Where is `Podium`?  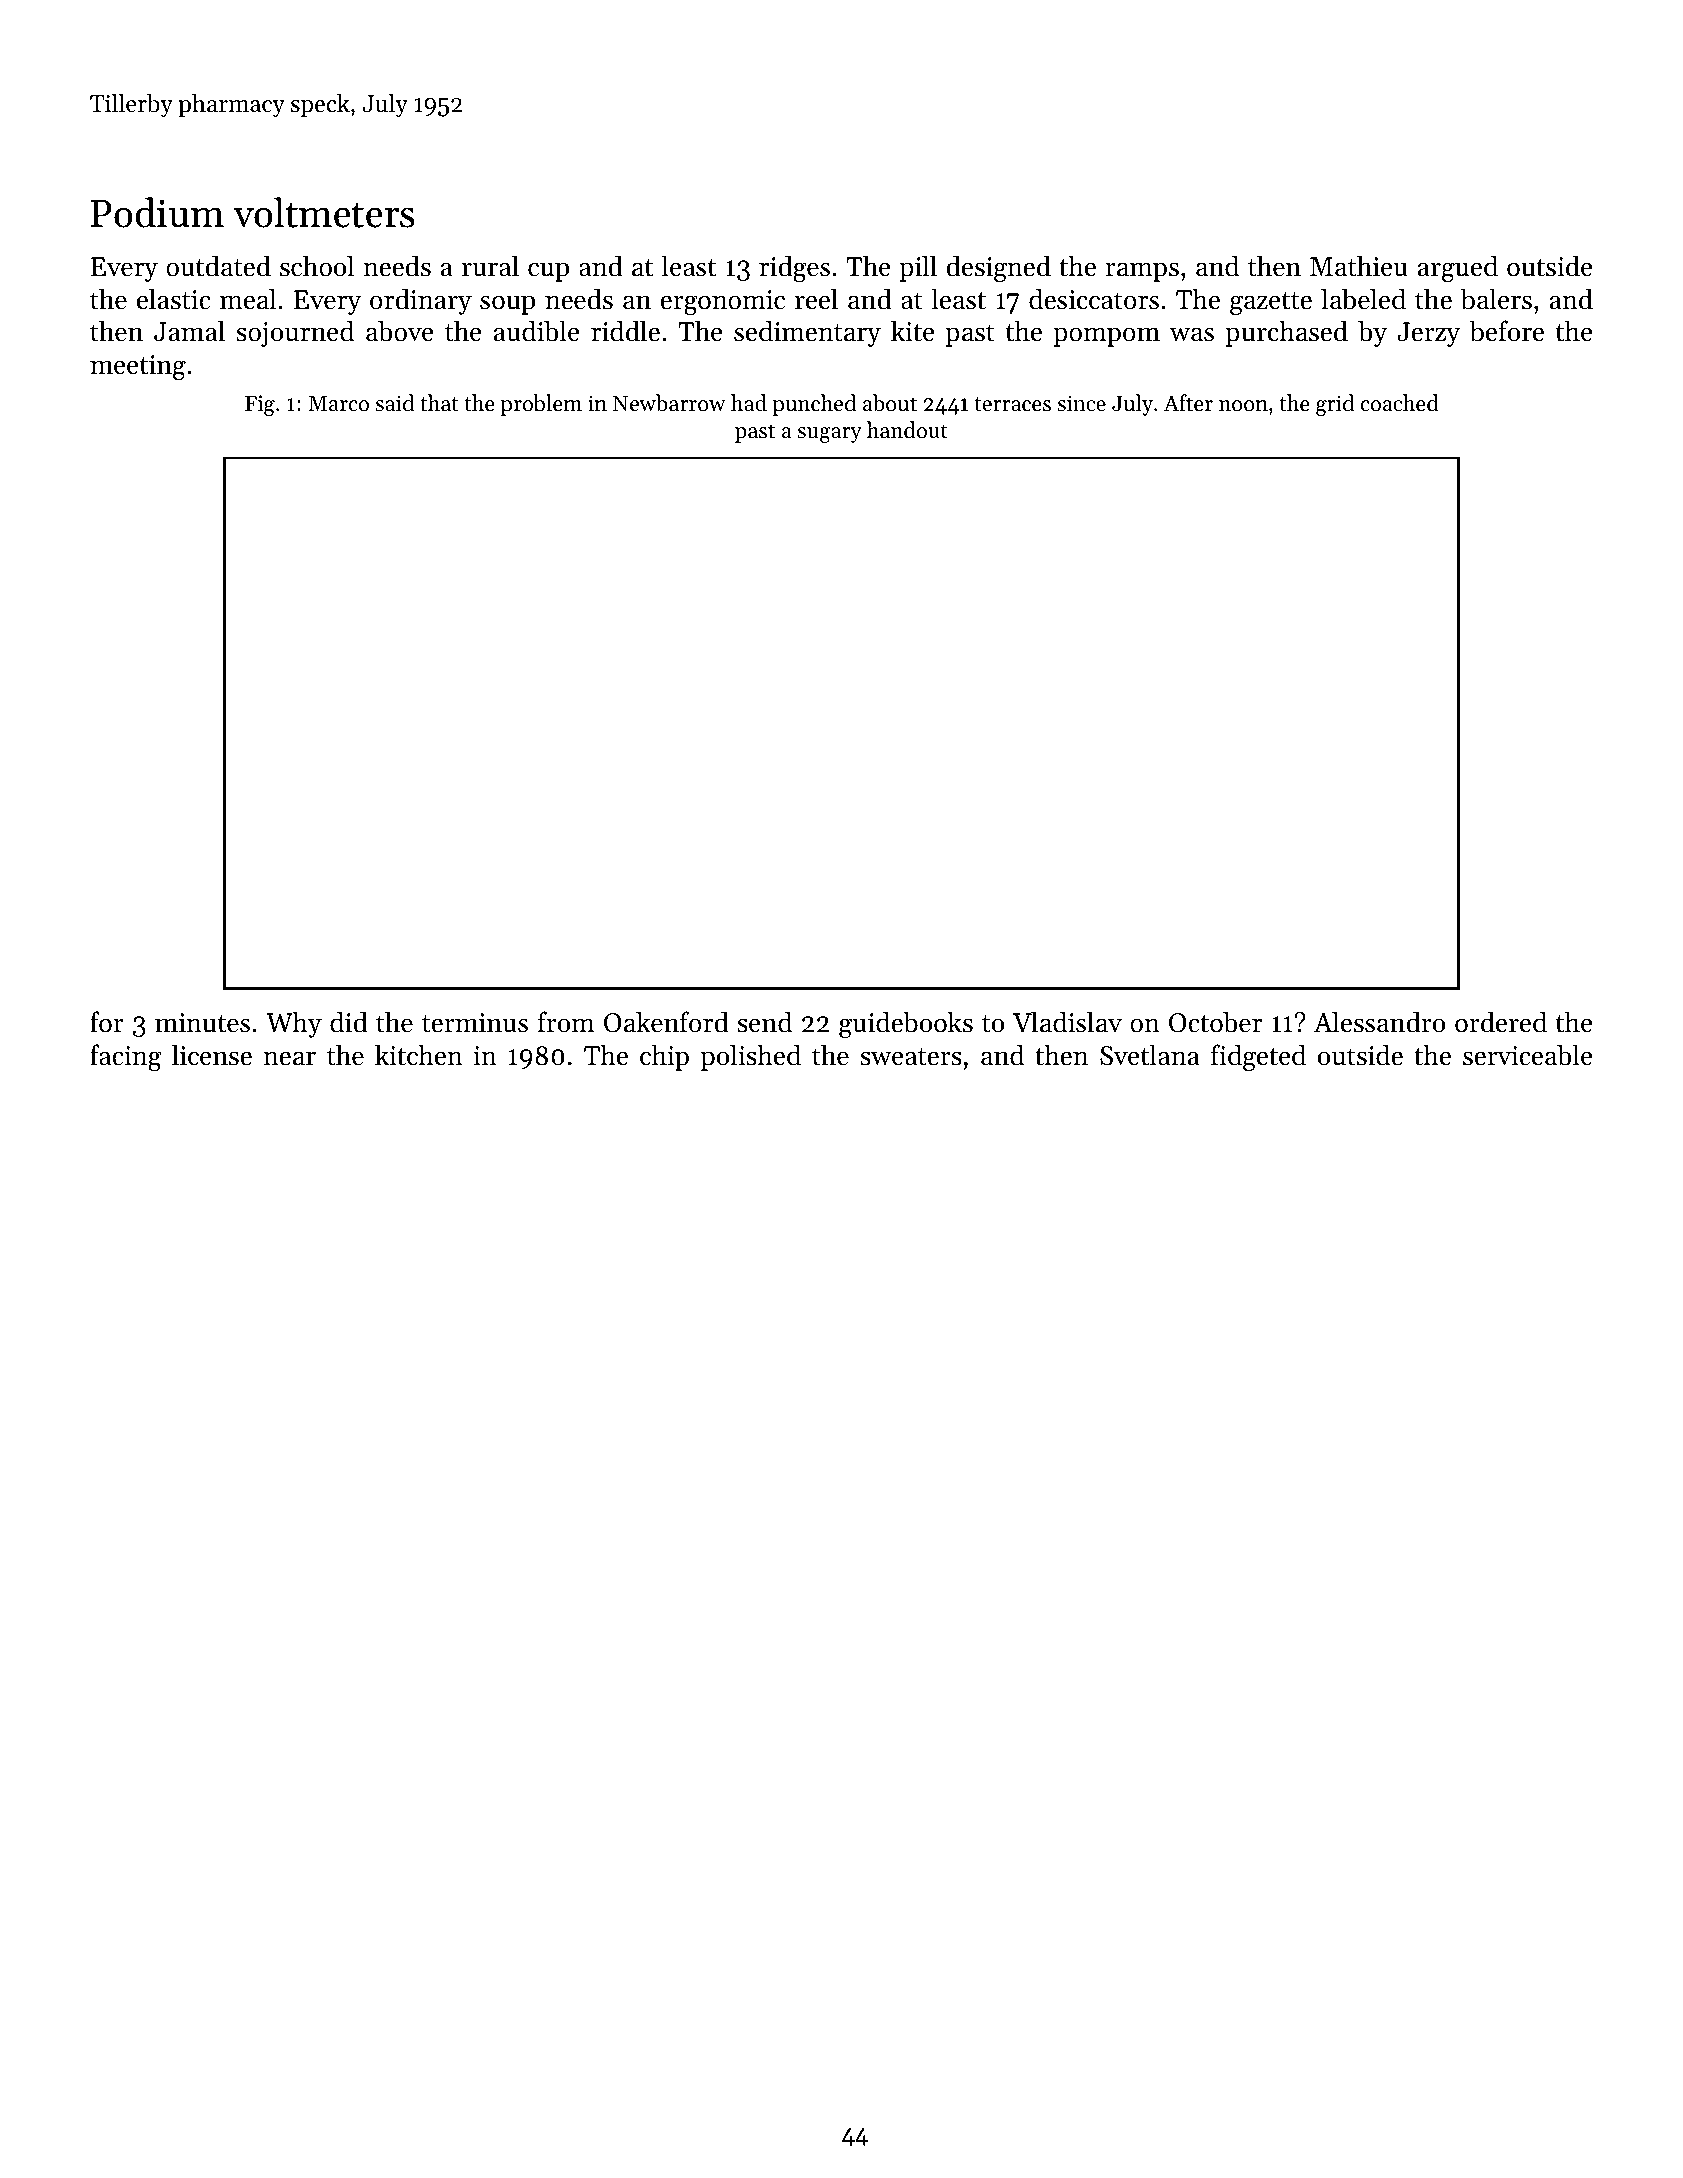 Podium is located at coordinates (157, 212).
